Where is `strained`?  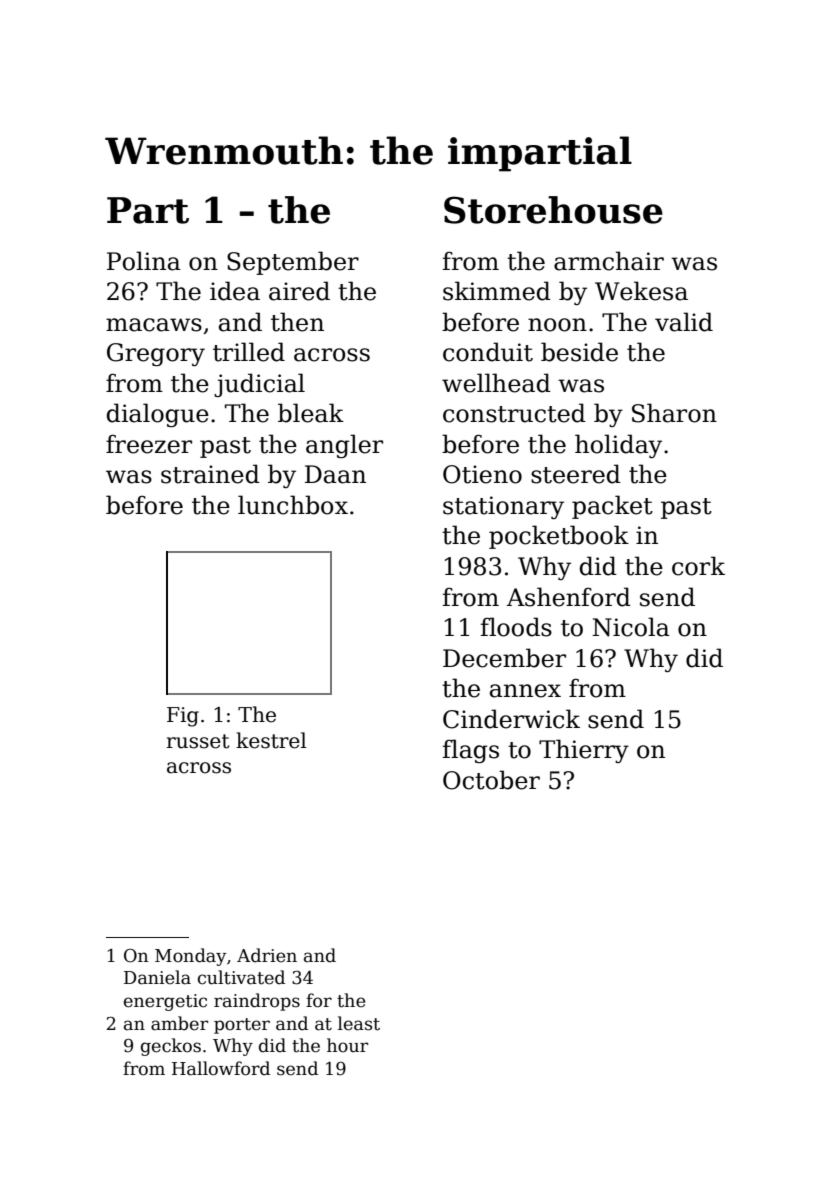 strained is located at coordinates (210, 474).
